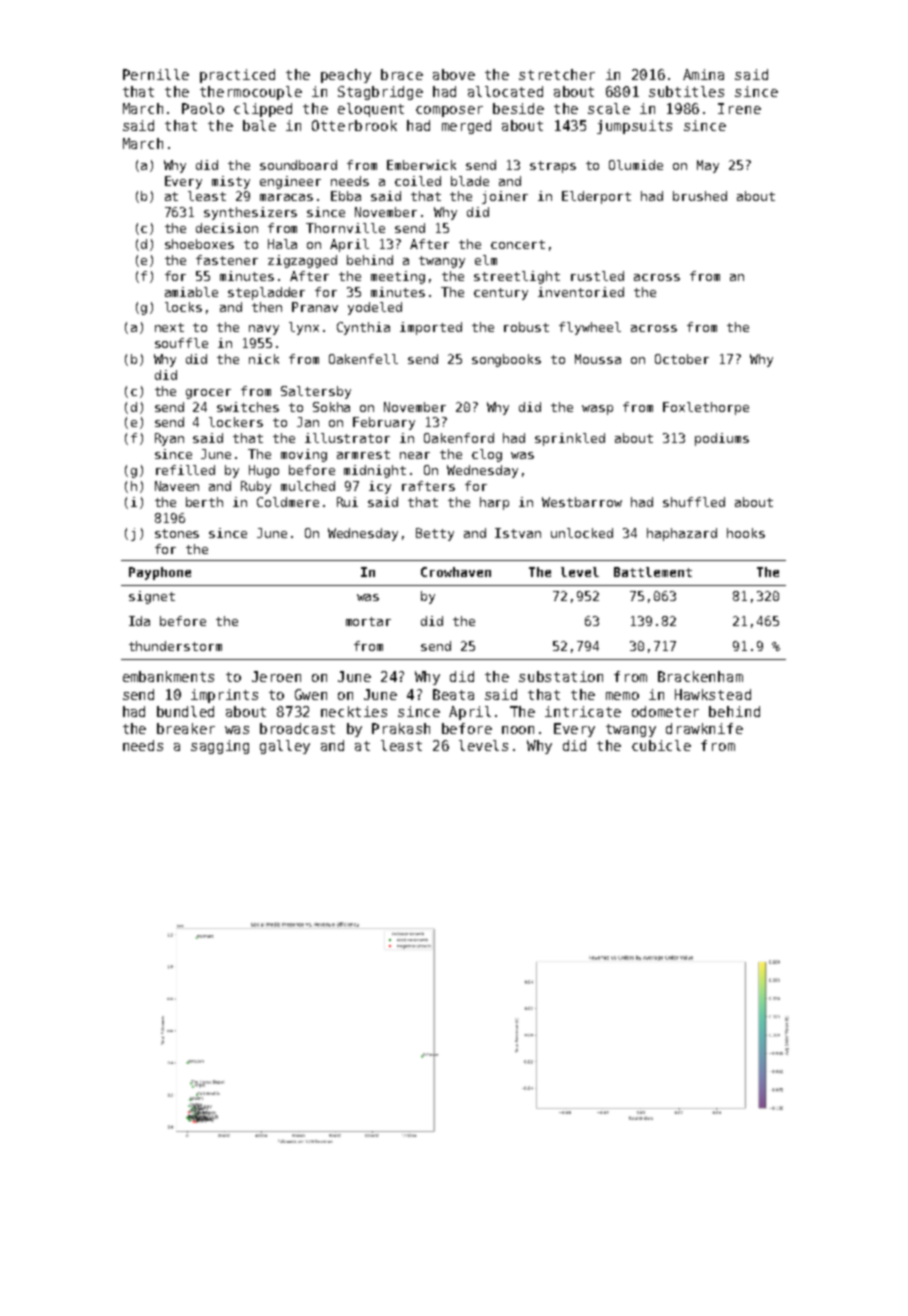 This screenshot has width=908, height=1316. Describe the element at coordinates (181, 343) in the screenshot. I see `souffle` at that location.
